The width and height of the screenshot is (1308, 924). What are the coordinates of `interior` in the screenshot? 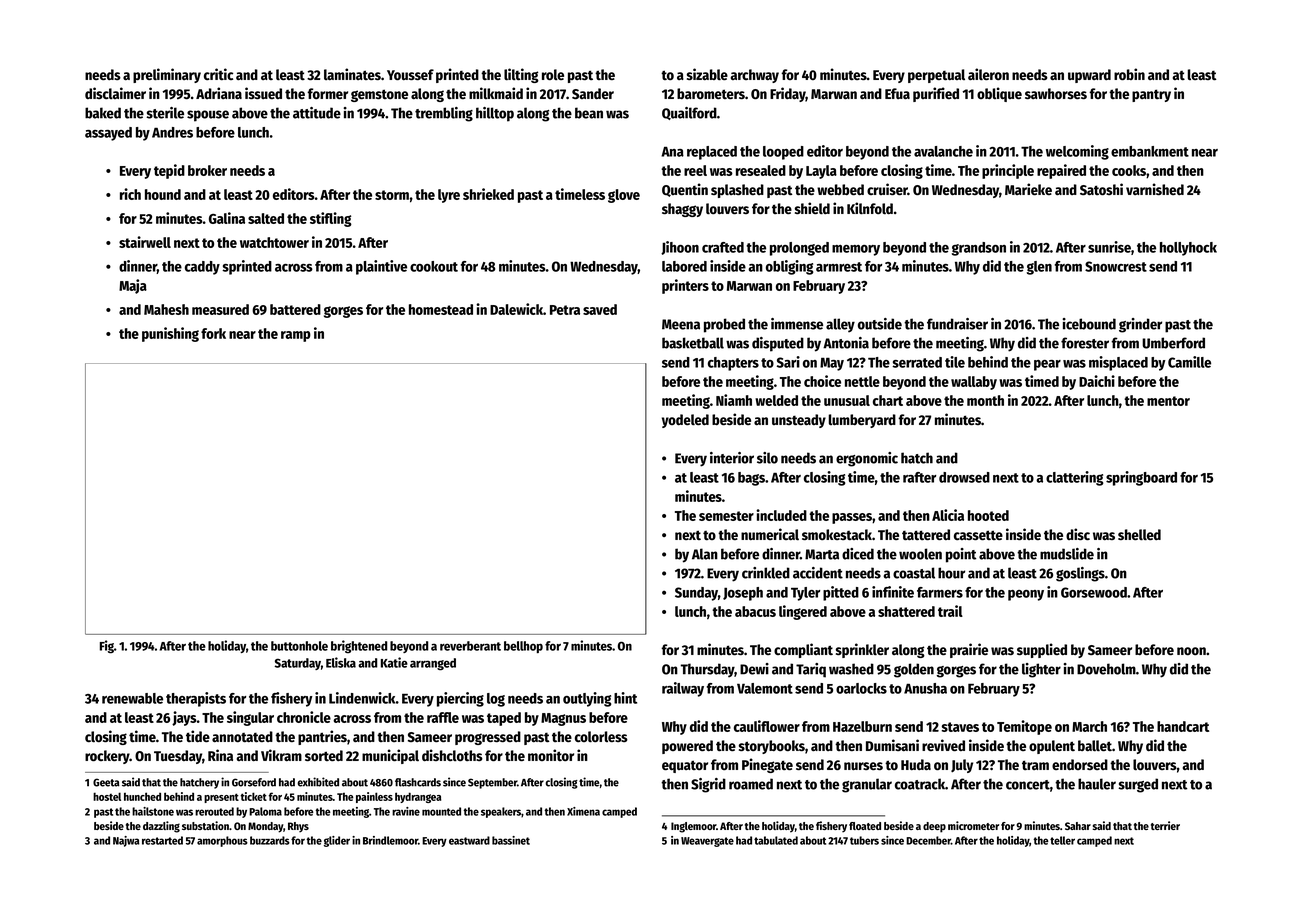 It's located at (732, 458).
